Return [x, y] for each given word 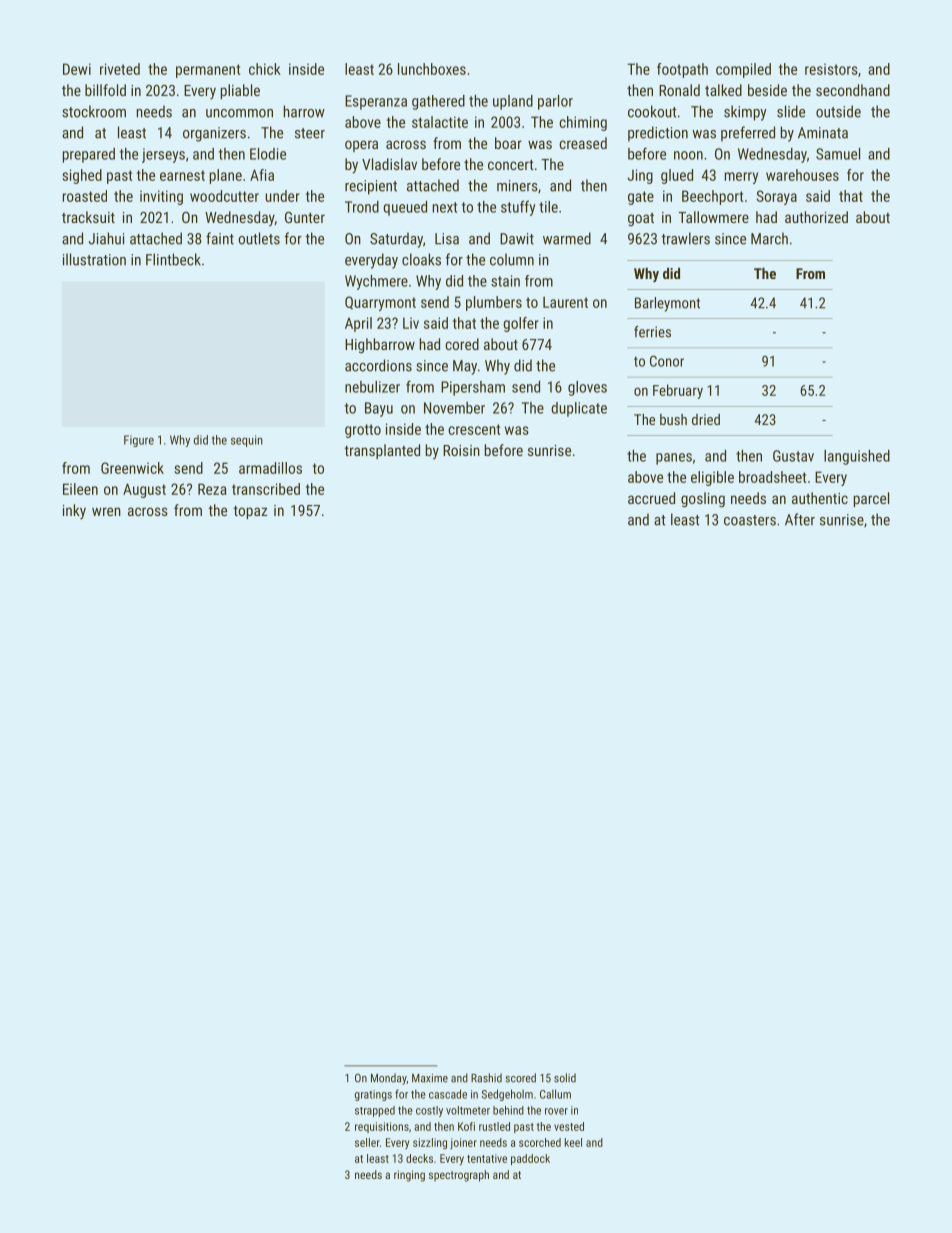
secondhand [853, 90]
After [800, 519]
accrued [651, 498]
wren [106, 511]
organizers [214, 134]
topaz [250, 512]
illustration [94, 259]
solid [565, 1078]
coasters [750, 520]
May [465, 367]
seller [367, 1142]
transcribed [266, 489]
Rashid [486, 1078]
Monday [388, 1079]
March [769, 238]
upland [513, 102]
